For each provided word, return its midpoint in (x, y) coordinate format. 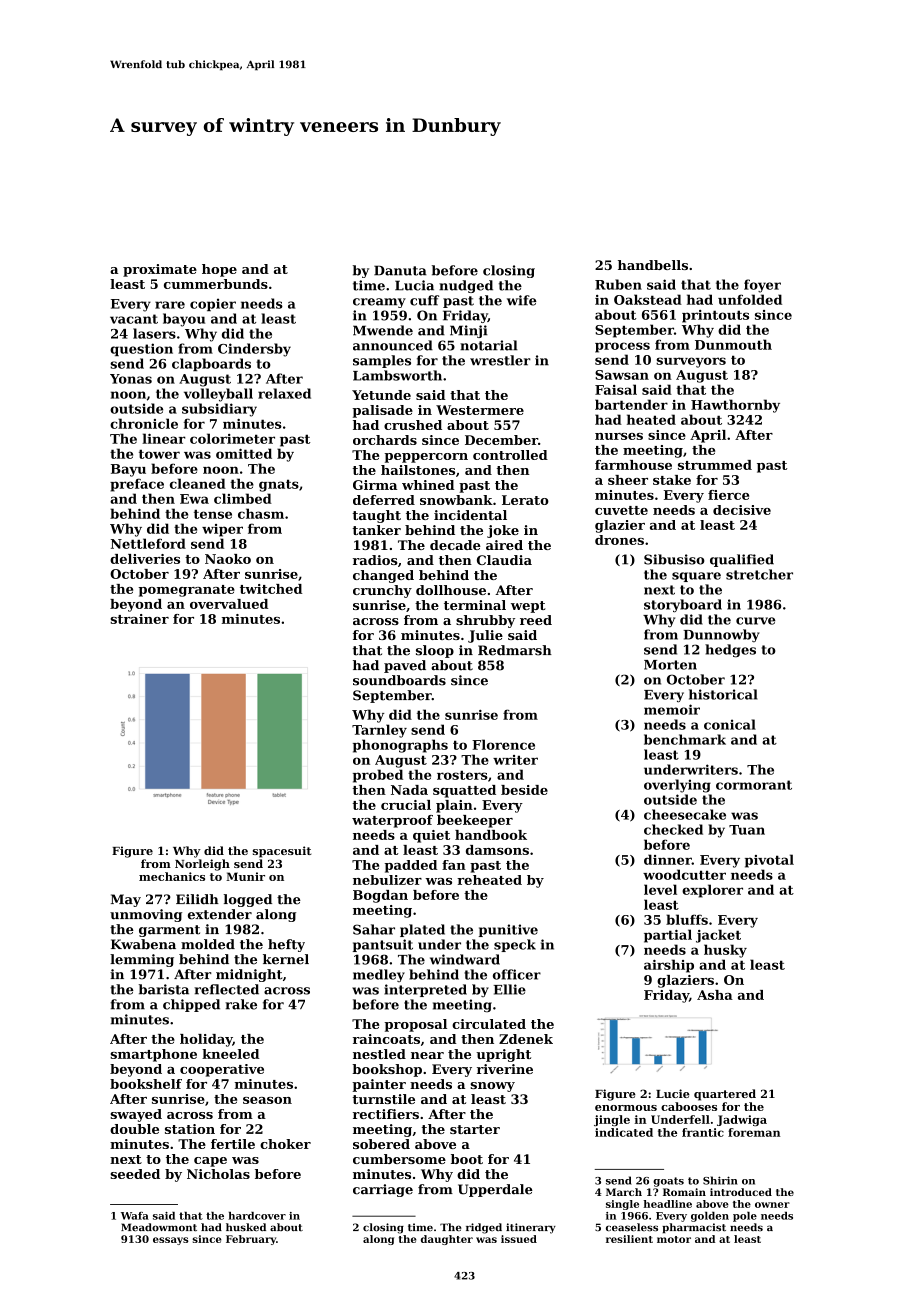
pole (745, 1217)
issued (519, 1239)
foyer (762, 286)
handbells (653, 265)
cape (210, 1162)
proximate (160, 270)
